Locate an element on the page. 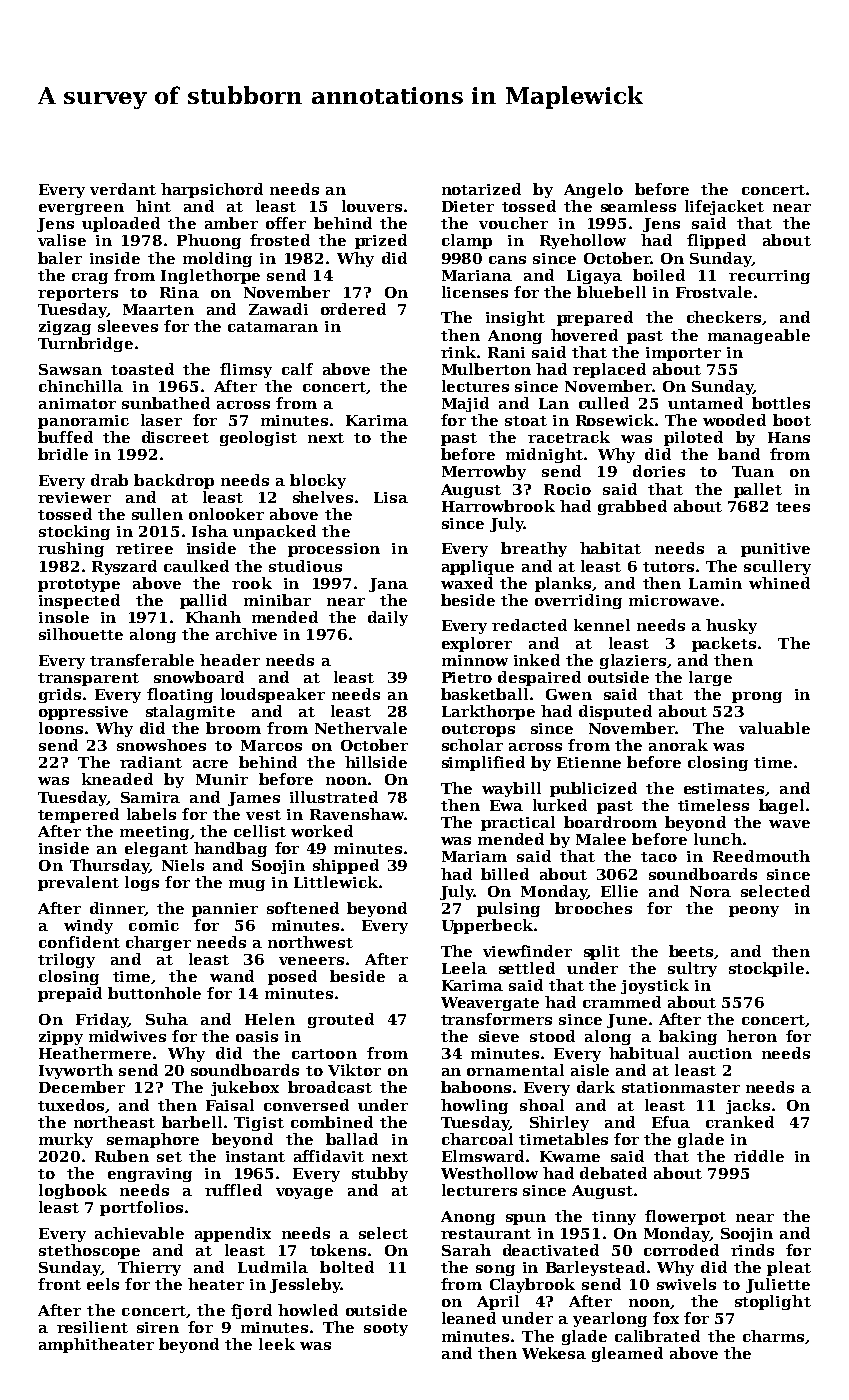  broom is located at coordinates (233, 728).
